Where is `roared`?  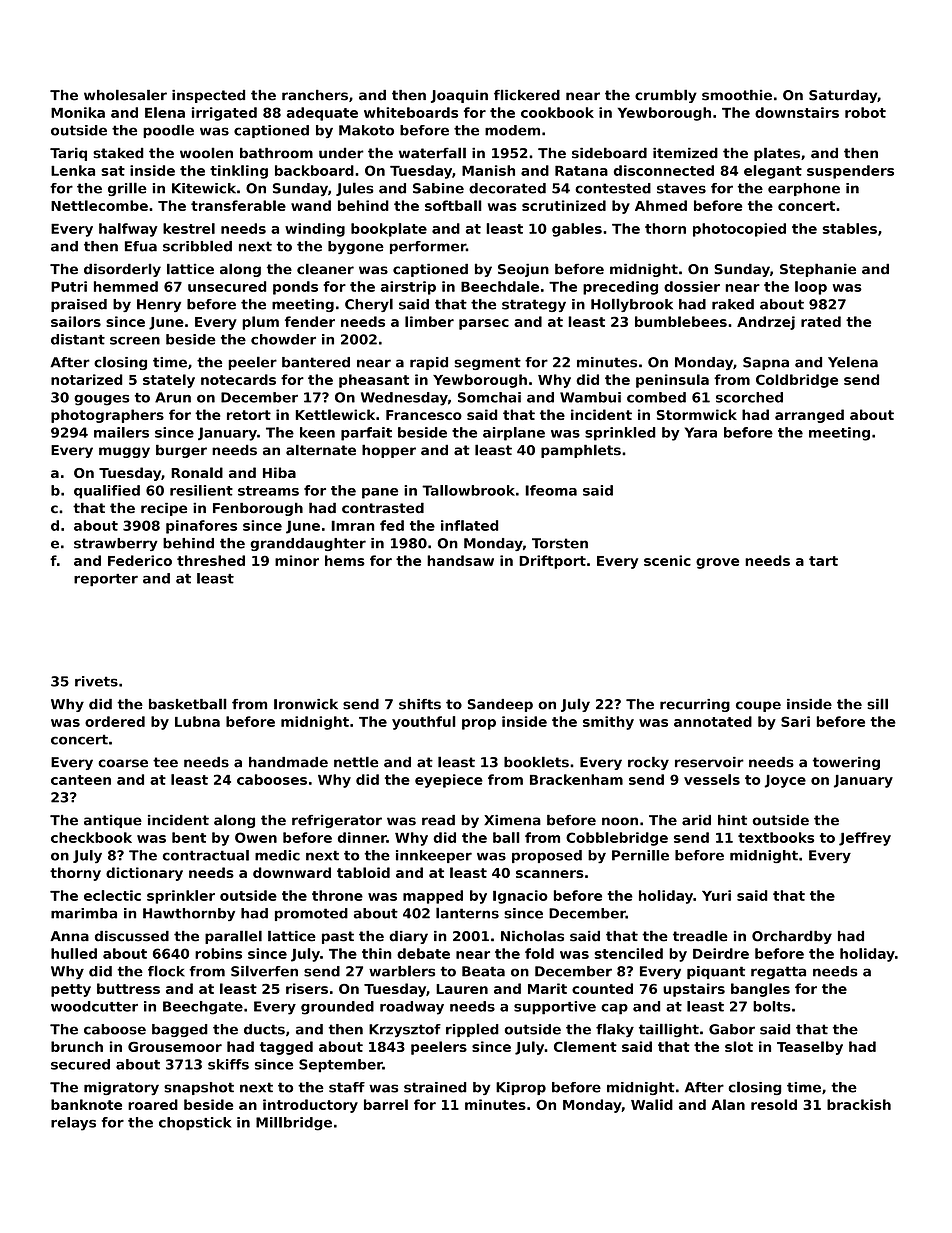
roared is located at coordinates (153, 1104).
